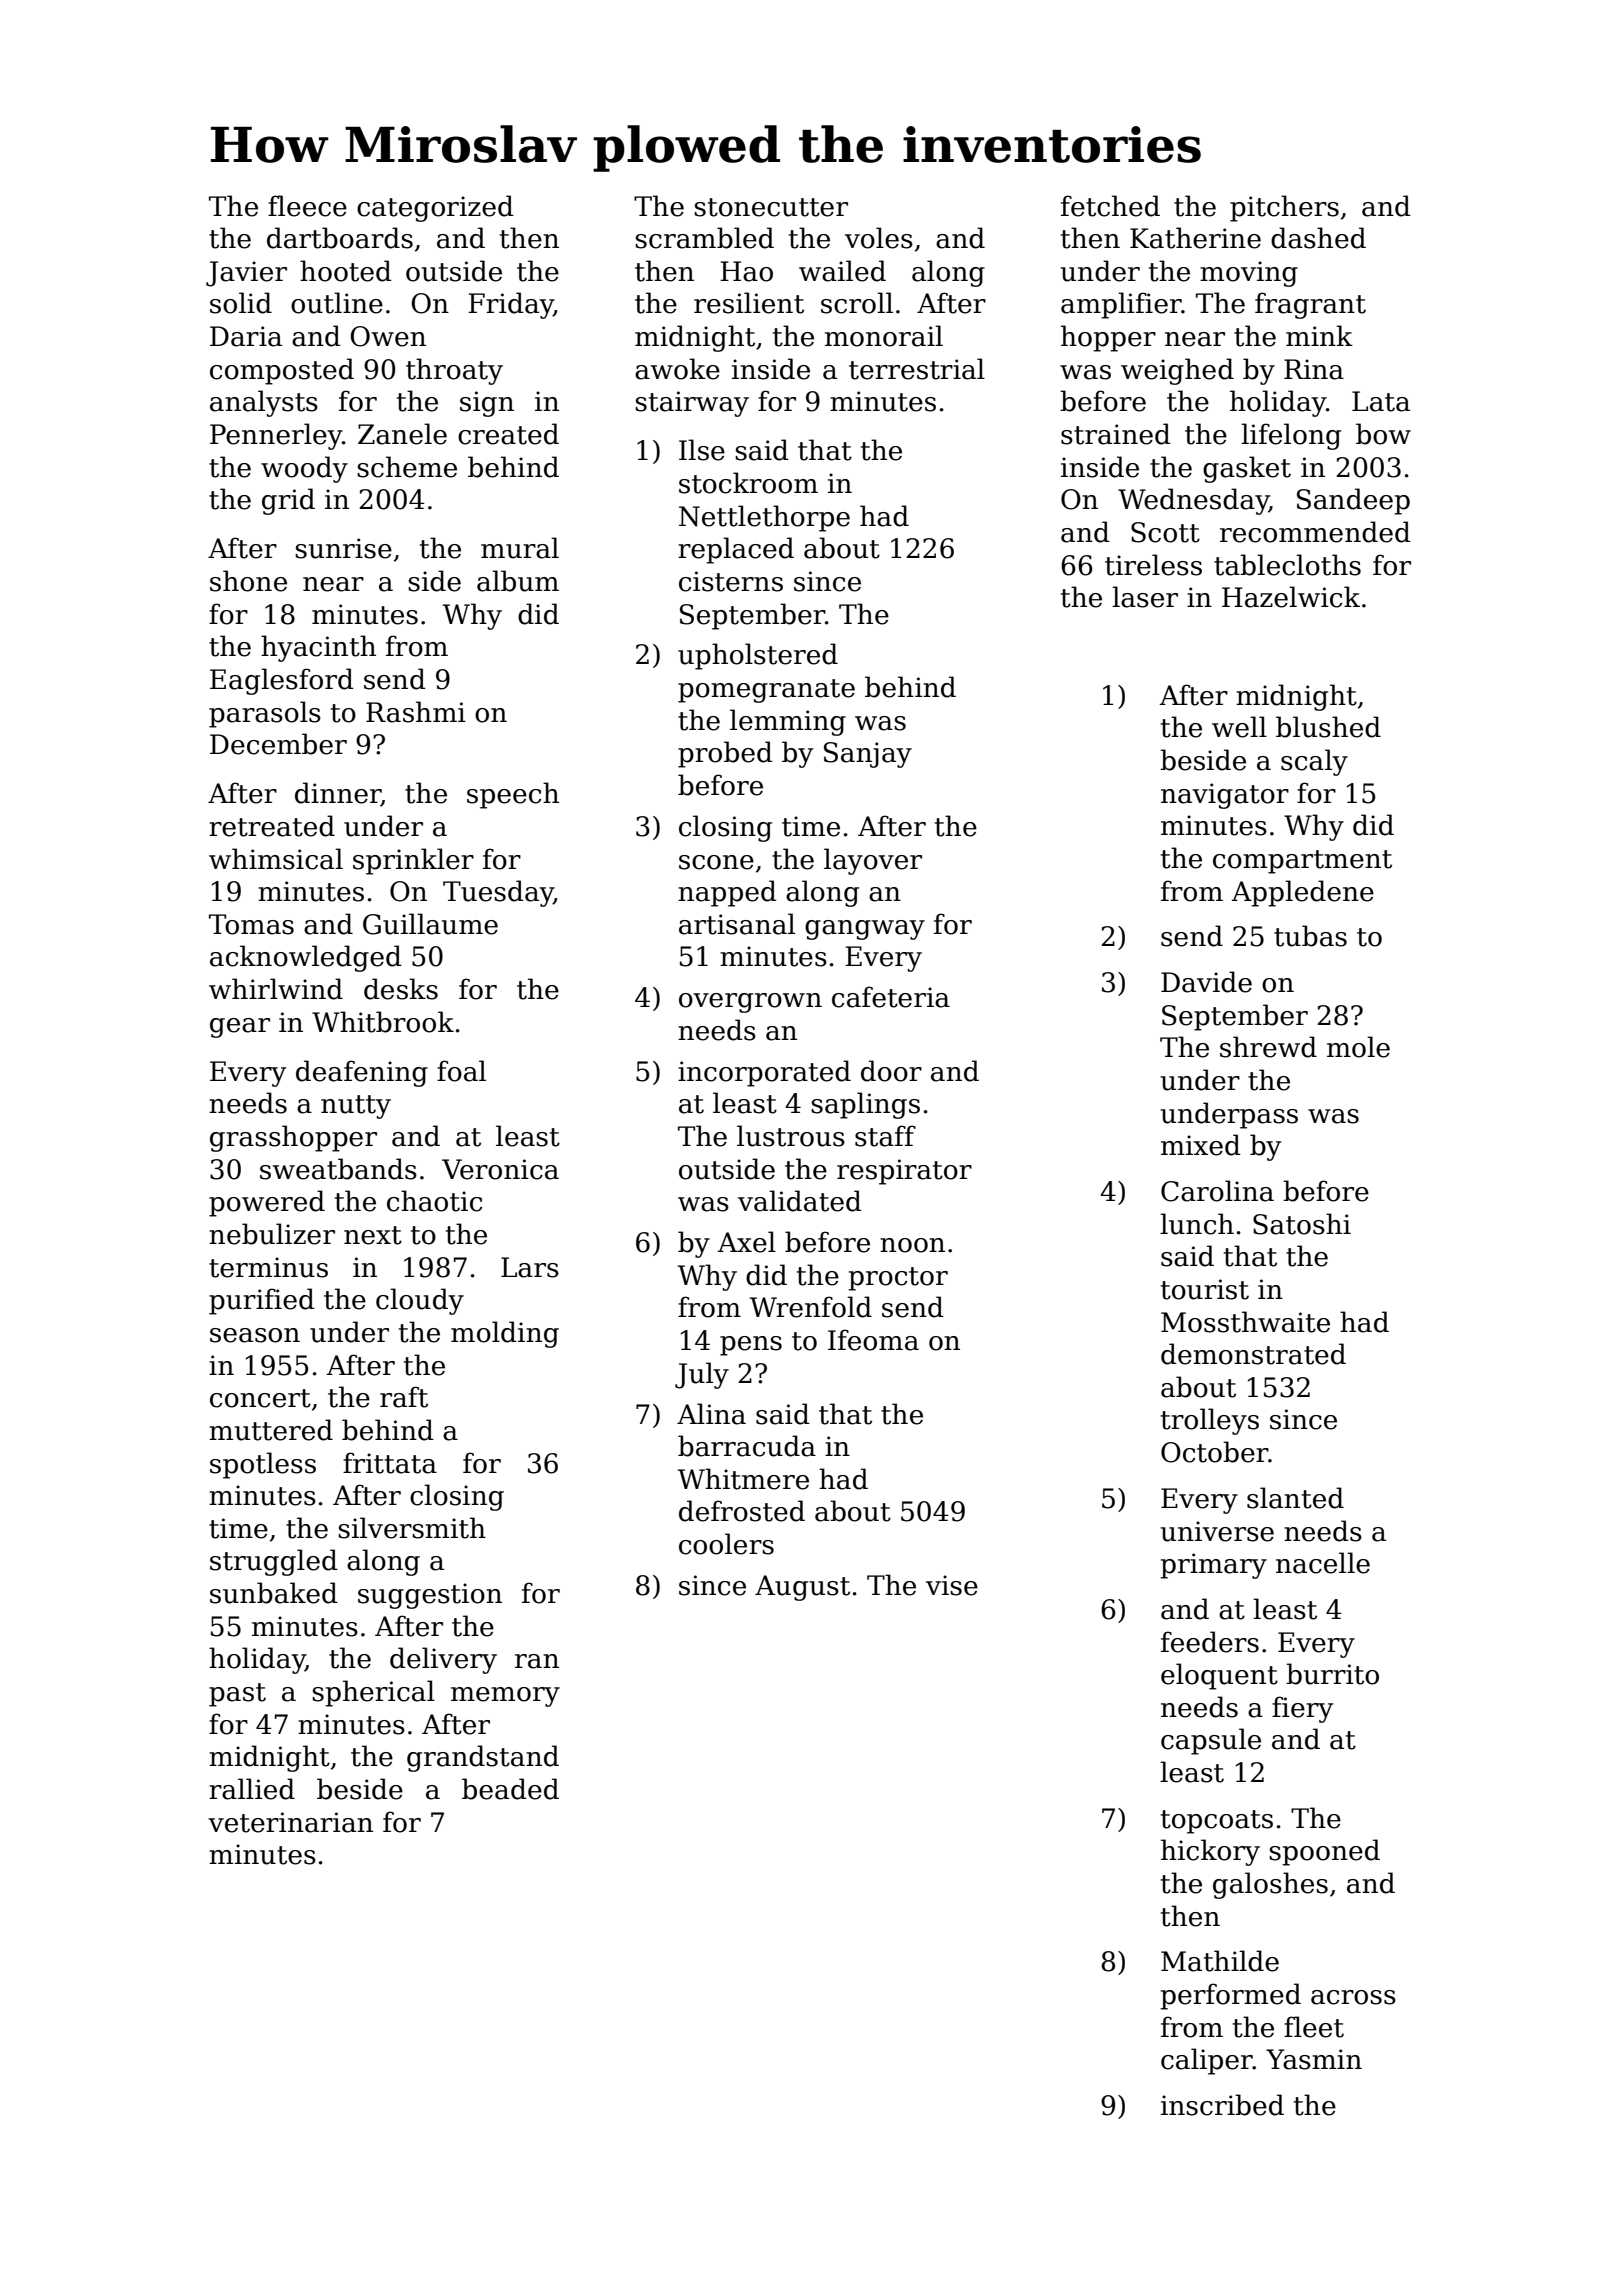 Image resolution: width=1620 pixels, height=2292 pixels. Describe the element at coordinates (743, 1479) in the screenshot. I see `Whitmere` at that location.
